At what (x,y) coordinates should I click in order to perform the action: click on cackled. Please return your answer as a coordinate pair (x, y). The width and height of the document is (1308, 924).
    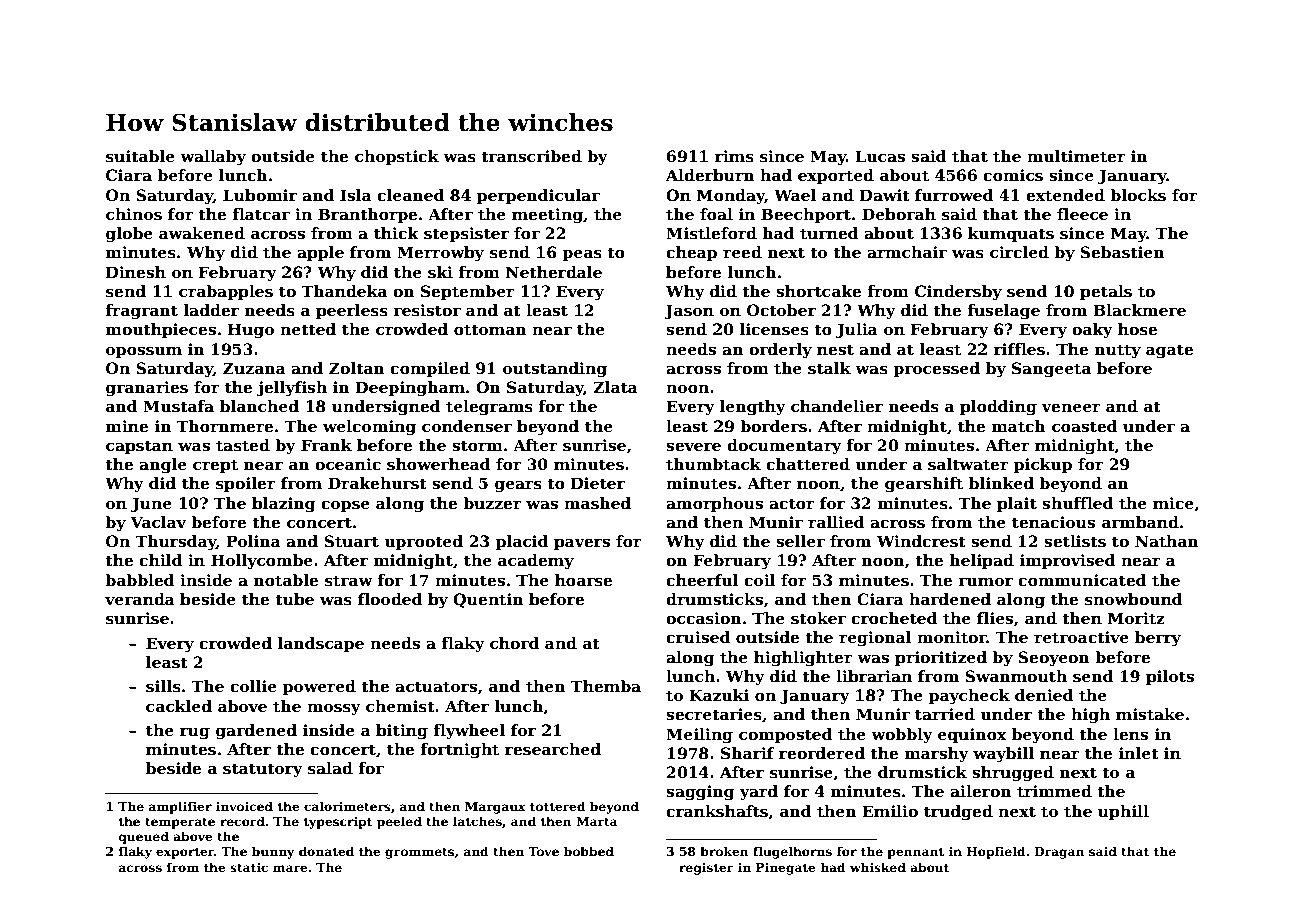
    Looking at the image, I should click on (179, 706).
